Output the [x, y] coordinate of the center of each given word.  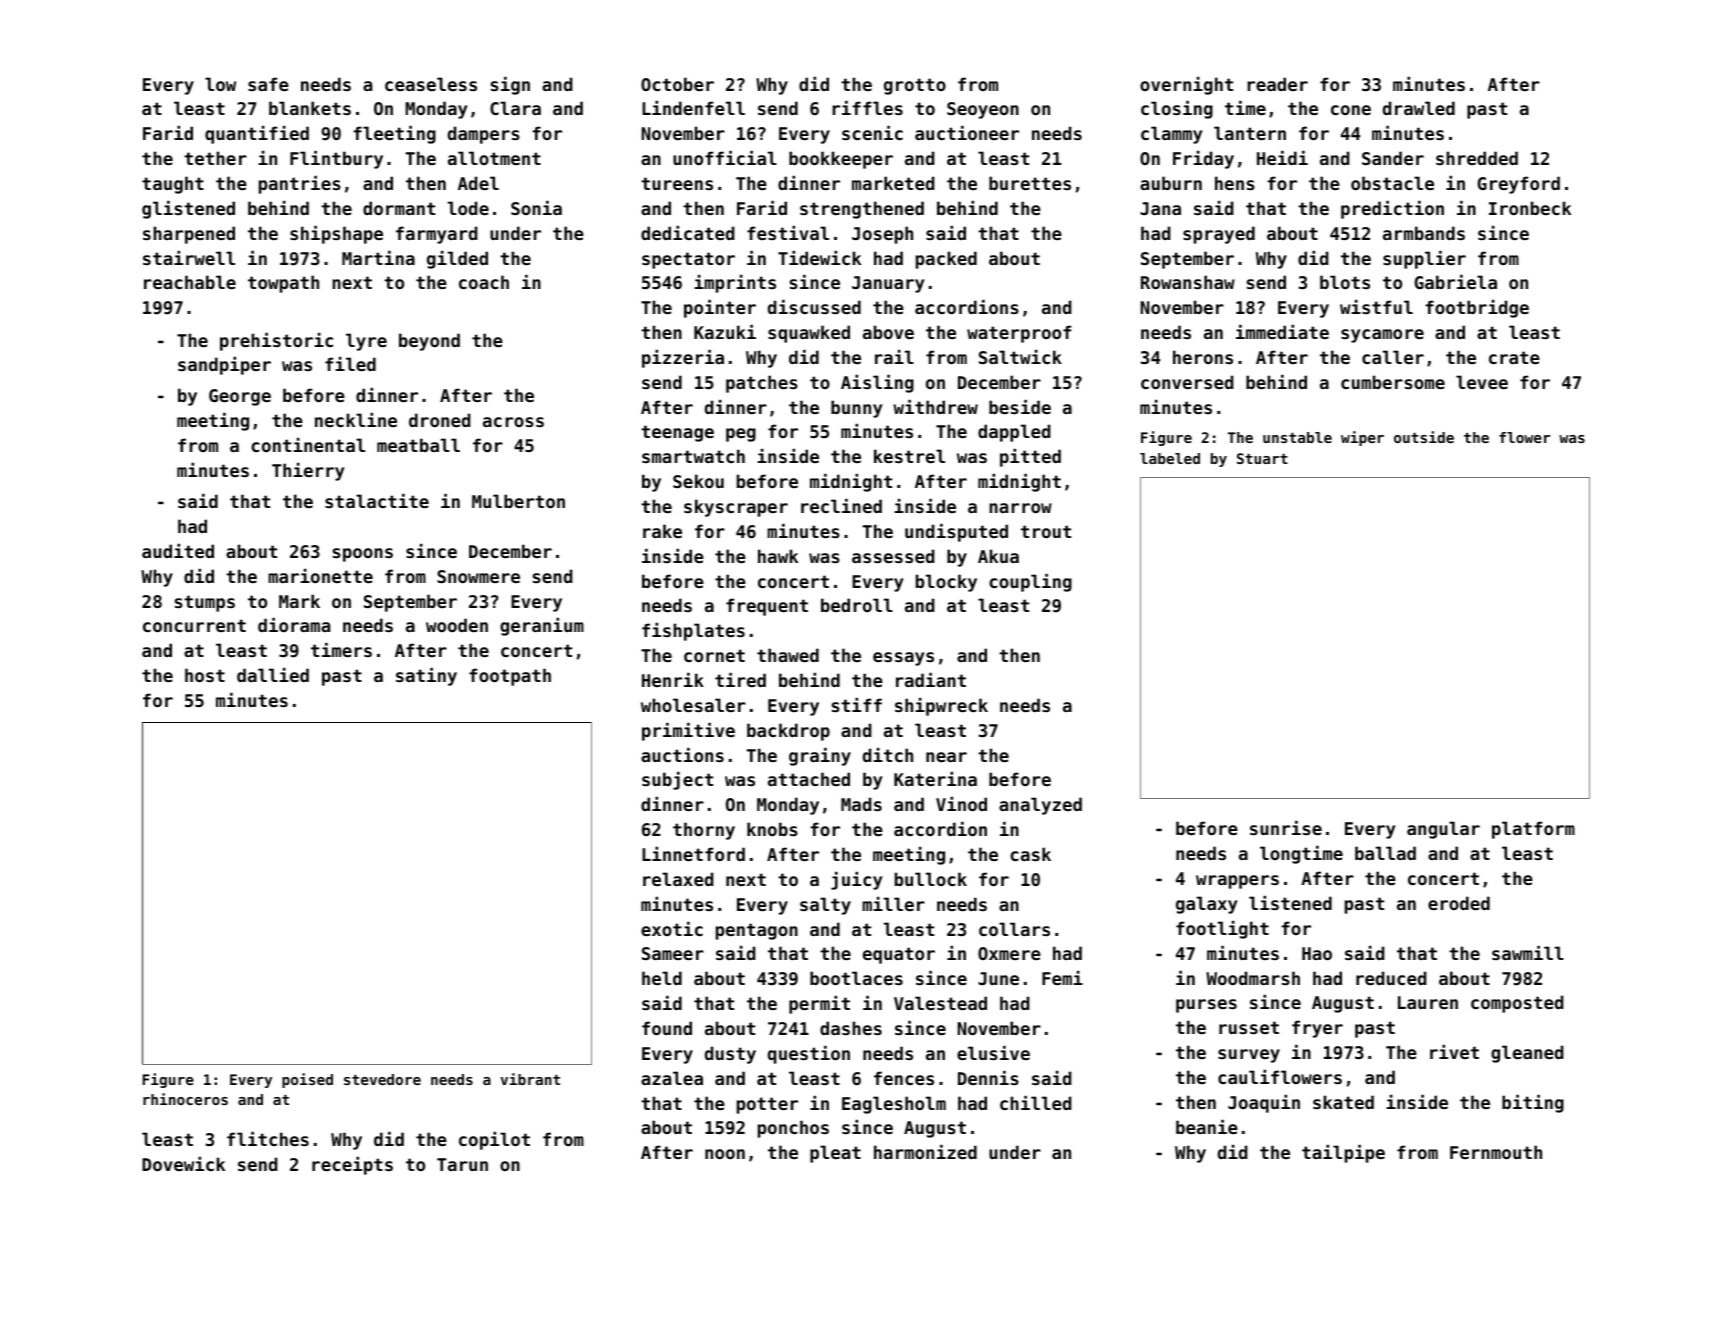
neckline [356, 420]
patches [762, 384]
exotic [672, 929]
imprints [735, 284]
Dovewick [183, 1164]
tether [215, 158]
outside [1424, 437]
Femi [1062, 978]
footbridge [1477, 309]
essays [903, 659]
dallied [273, 675]
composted [1517, 1004]
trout [1046, 531]
